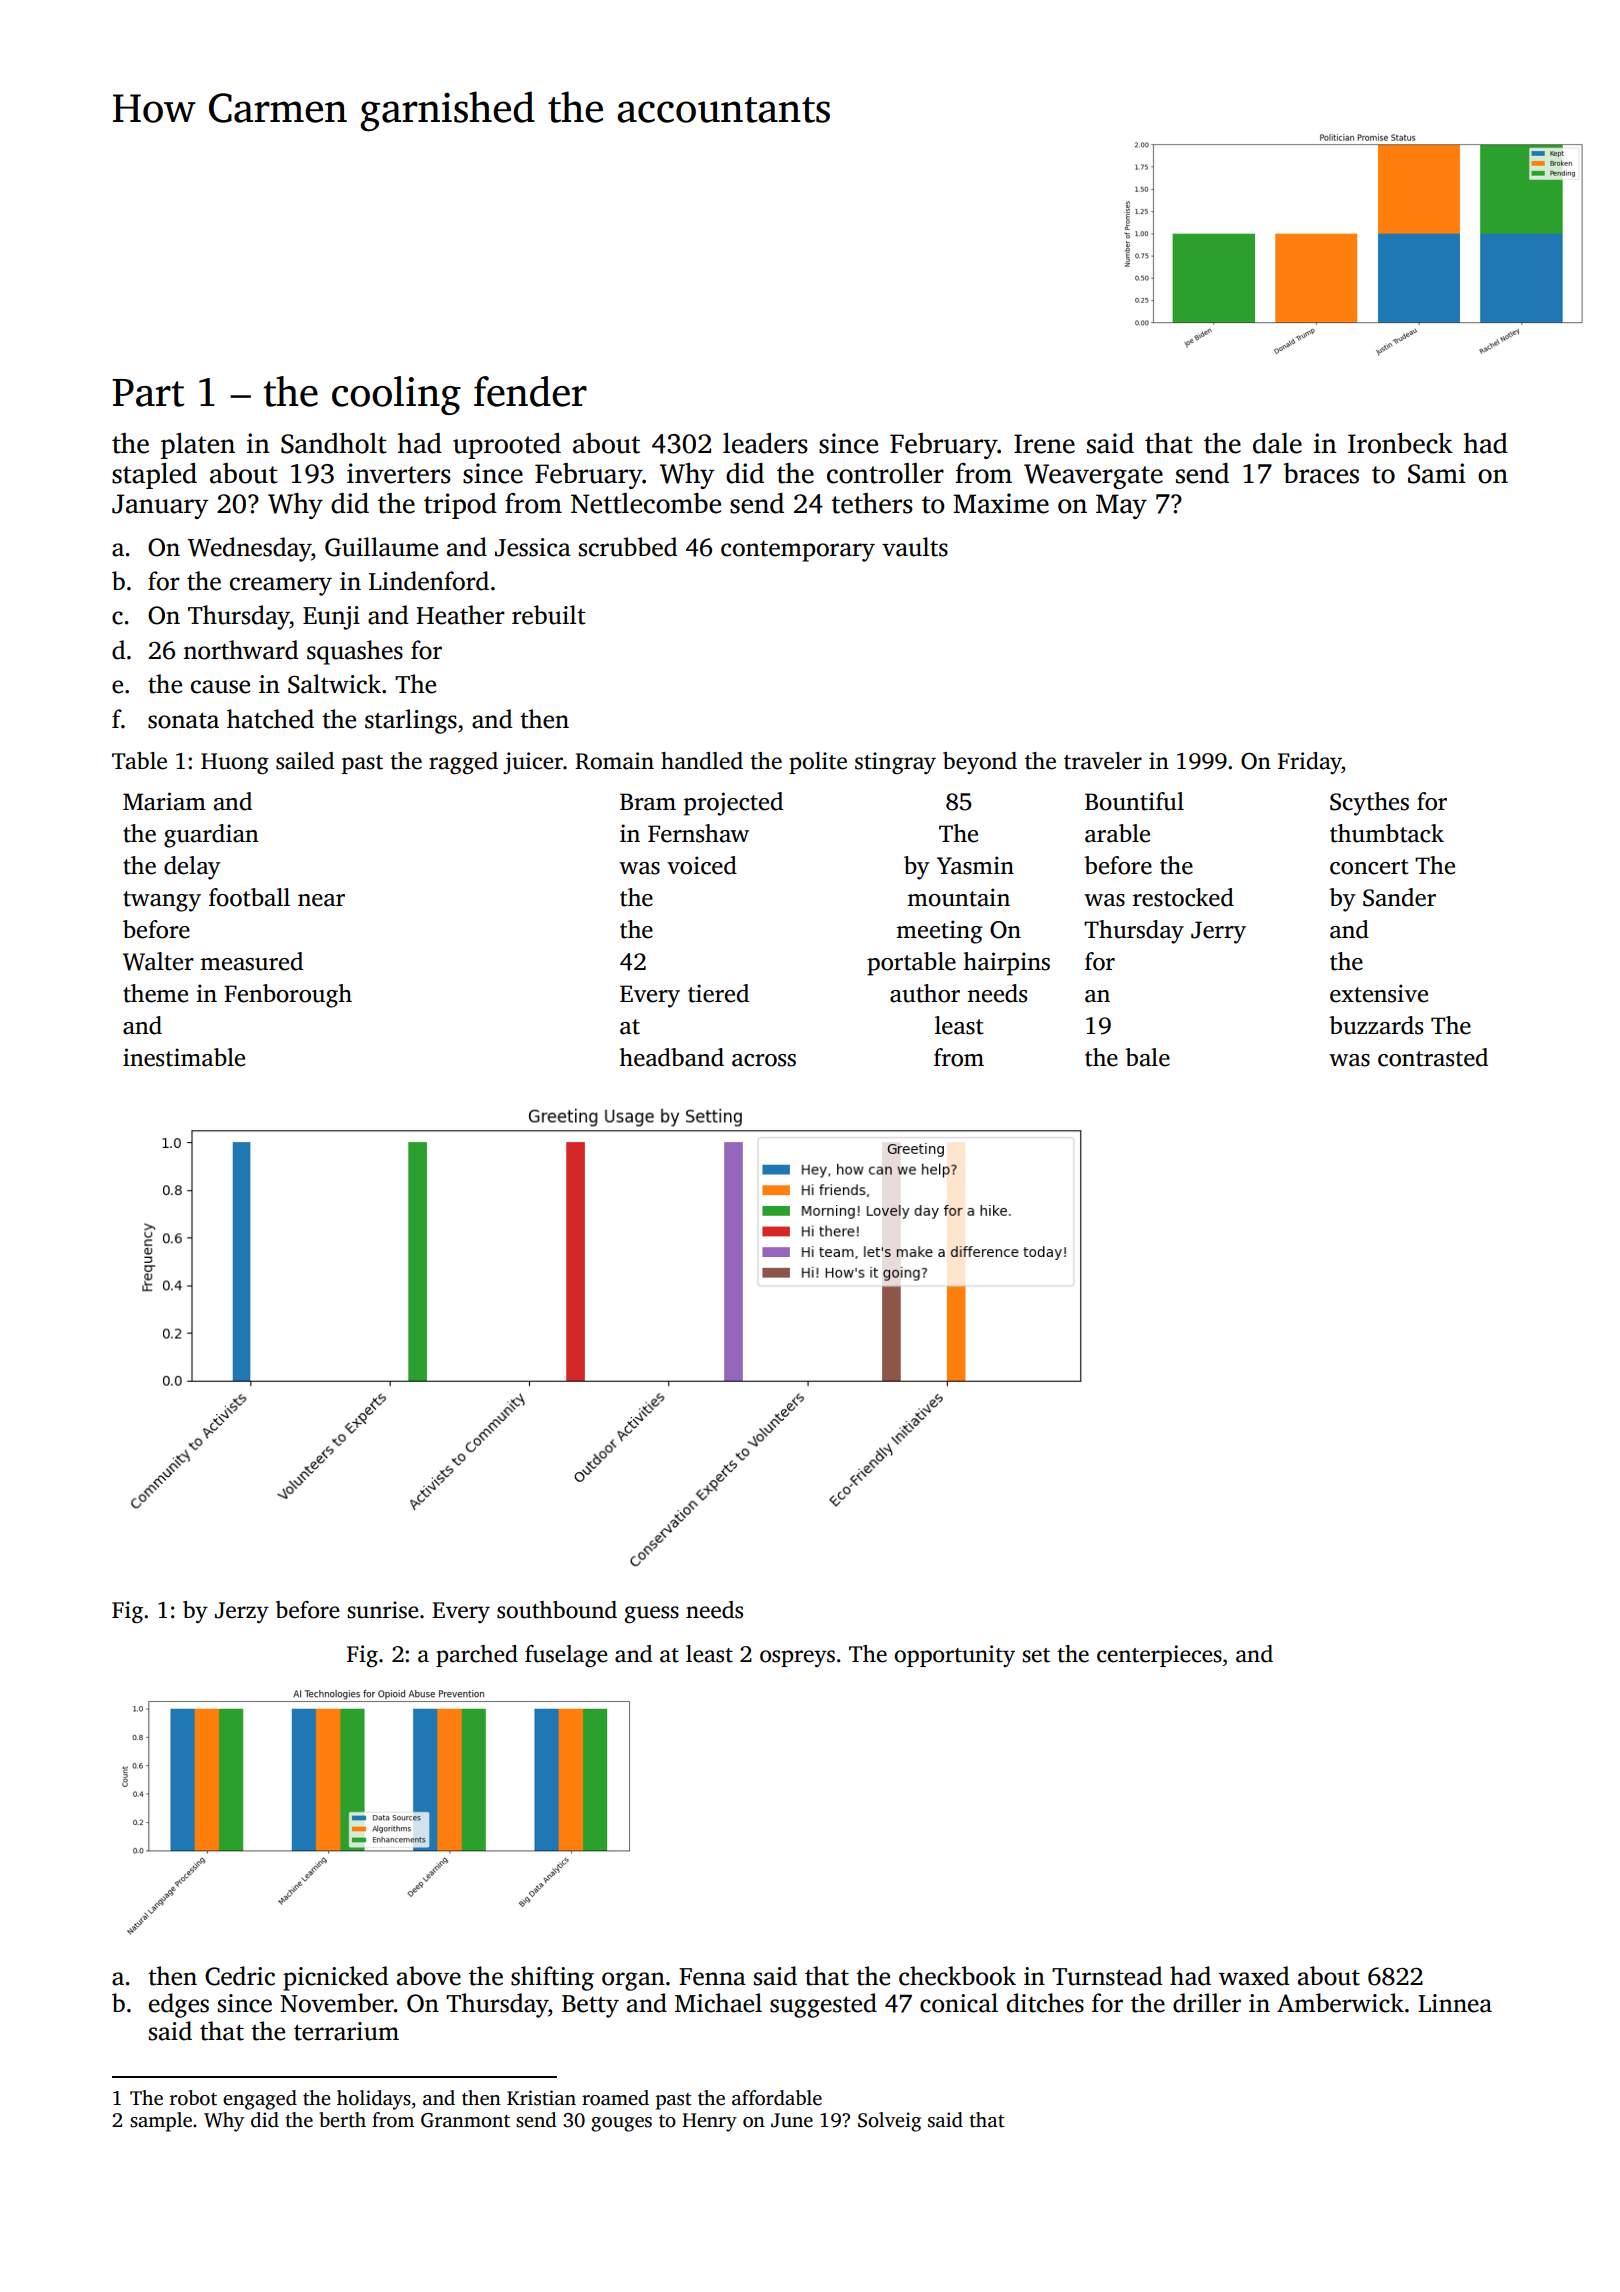 The height and width of the image is (2292, 1620). What do you see at coordinates (1321, 473) in the image?
I see `braces` at bounding box center [1321, 473].
